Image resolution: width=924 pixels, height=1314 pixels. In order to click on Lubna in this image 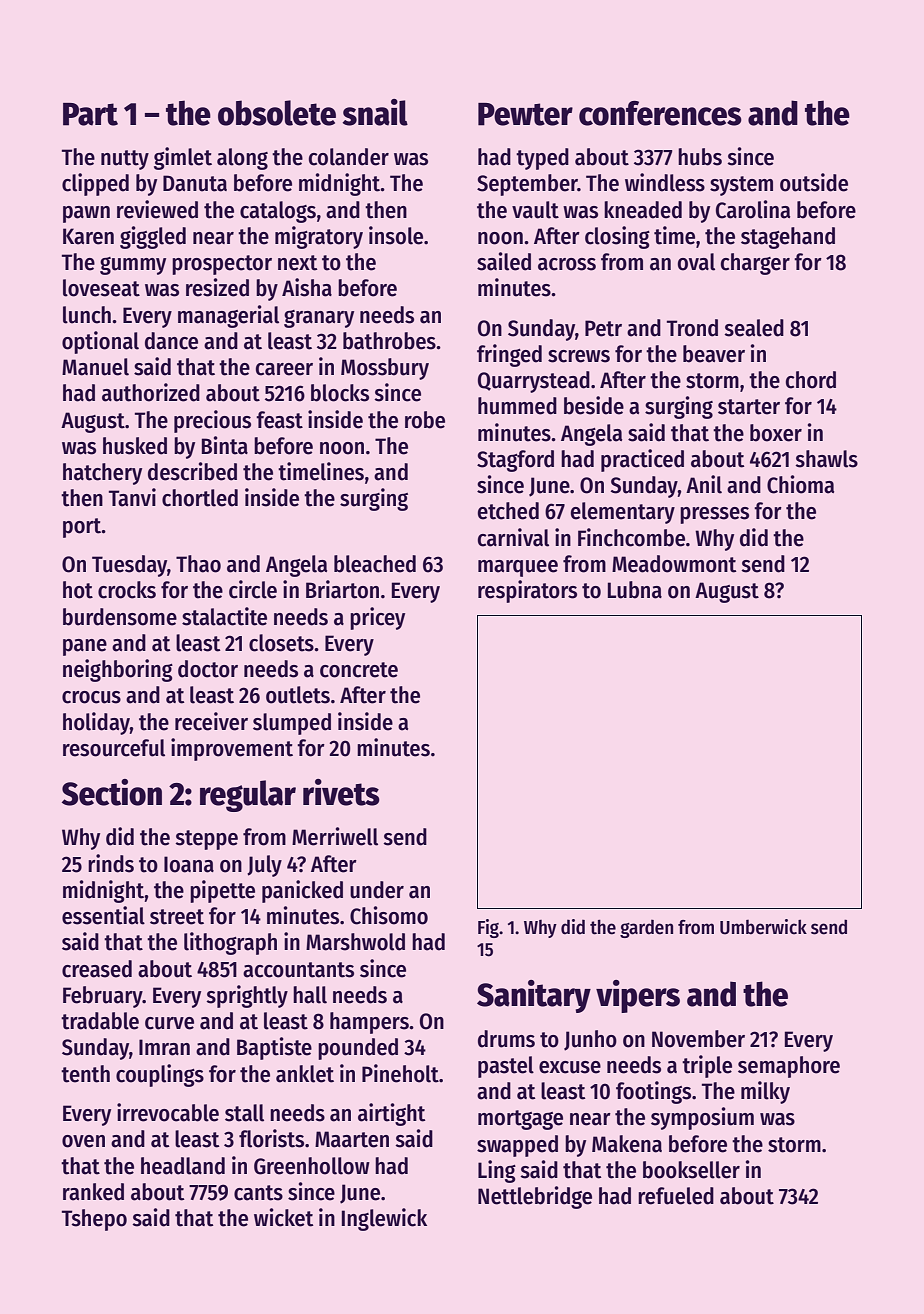, I will do `click(635, 590)`.
